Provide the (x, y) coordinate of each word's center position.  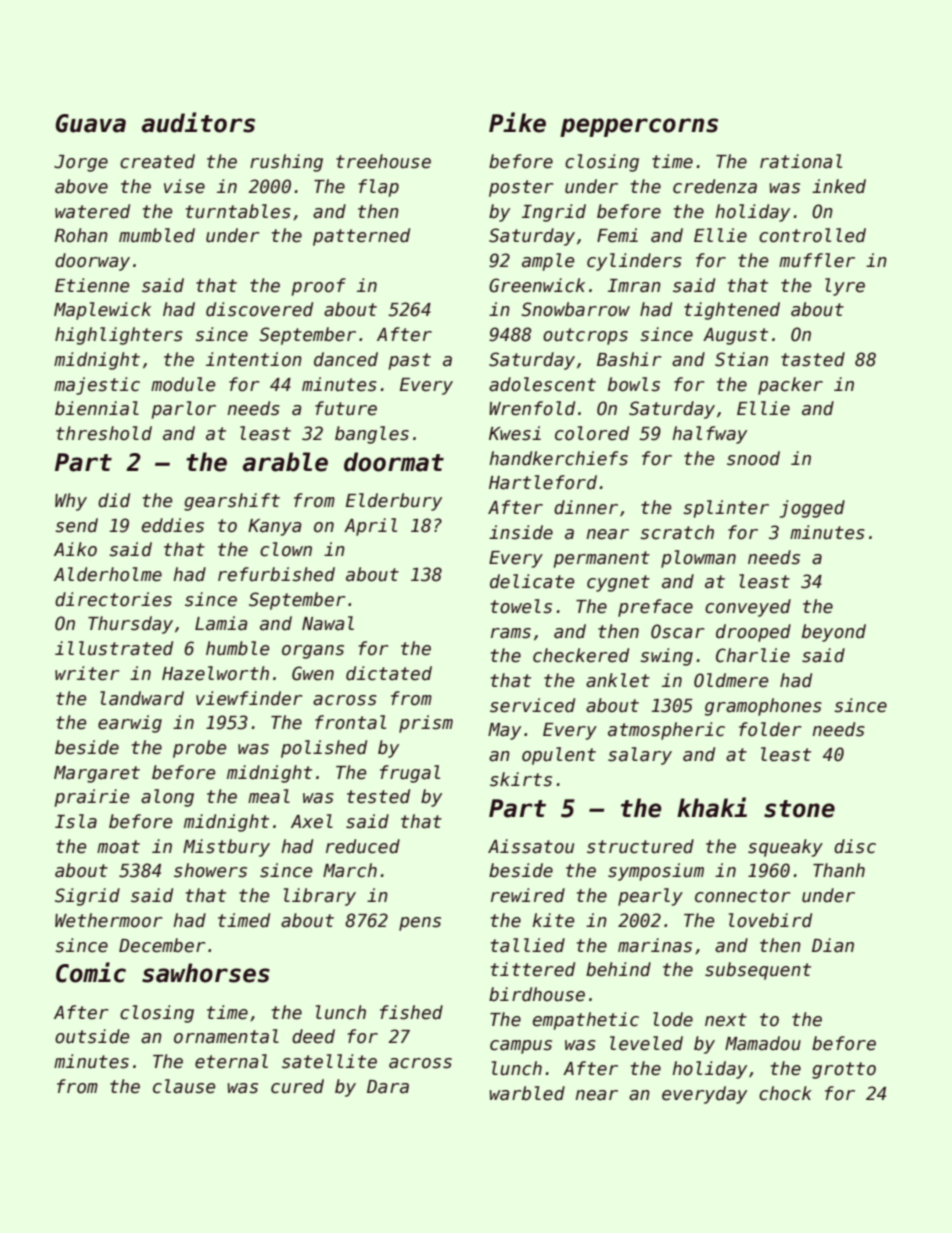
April (370, 527)
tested (378, 796)
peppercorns (639, 127)
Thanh (839, 870)
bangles (372, 435)
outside (92, 1036)
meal (269, 796)
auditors (198, 122)
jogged (812, 509)
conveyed (748, 608)
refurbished (276, 574)
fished (411, 1012)
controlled (812, 235)
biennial (97, 408)
